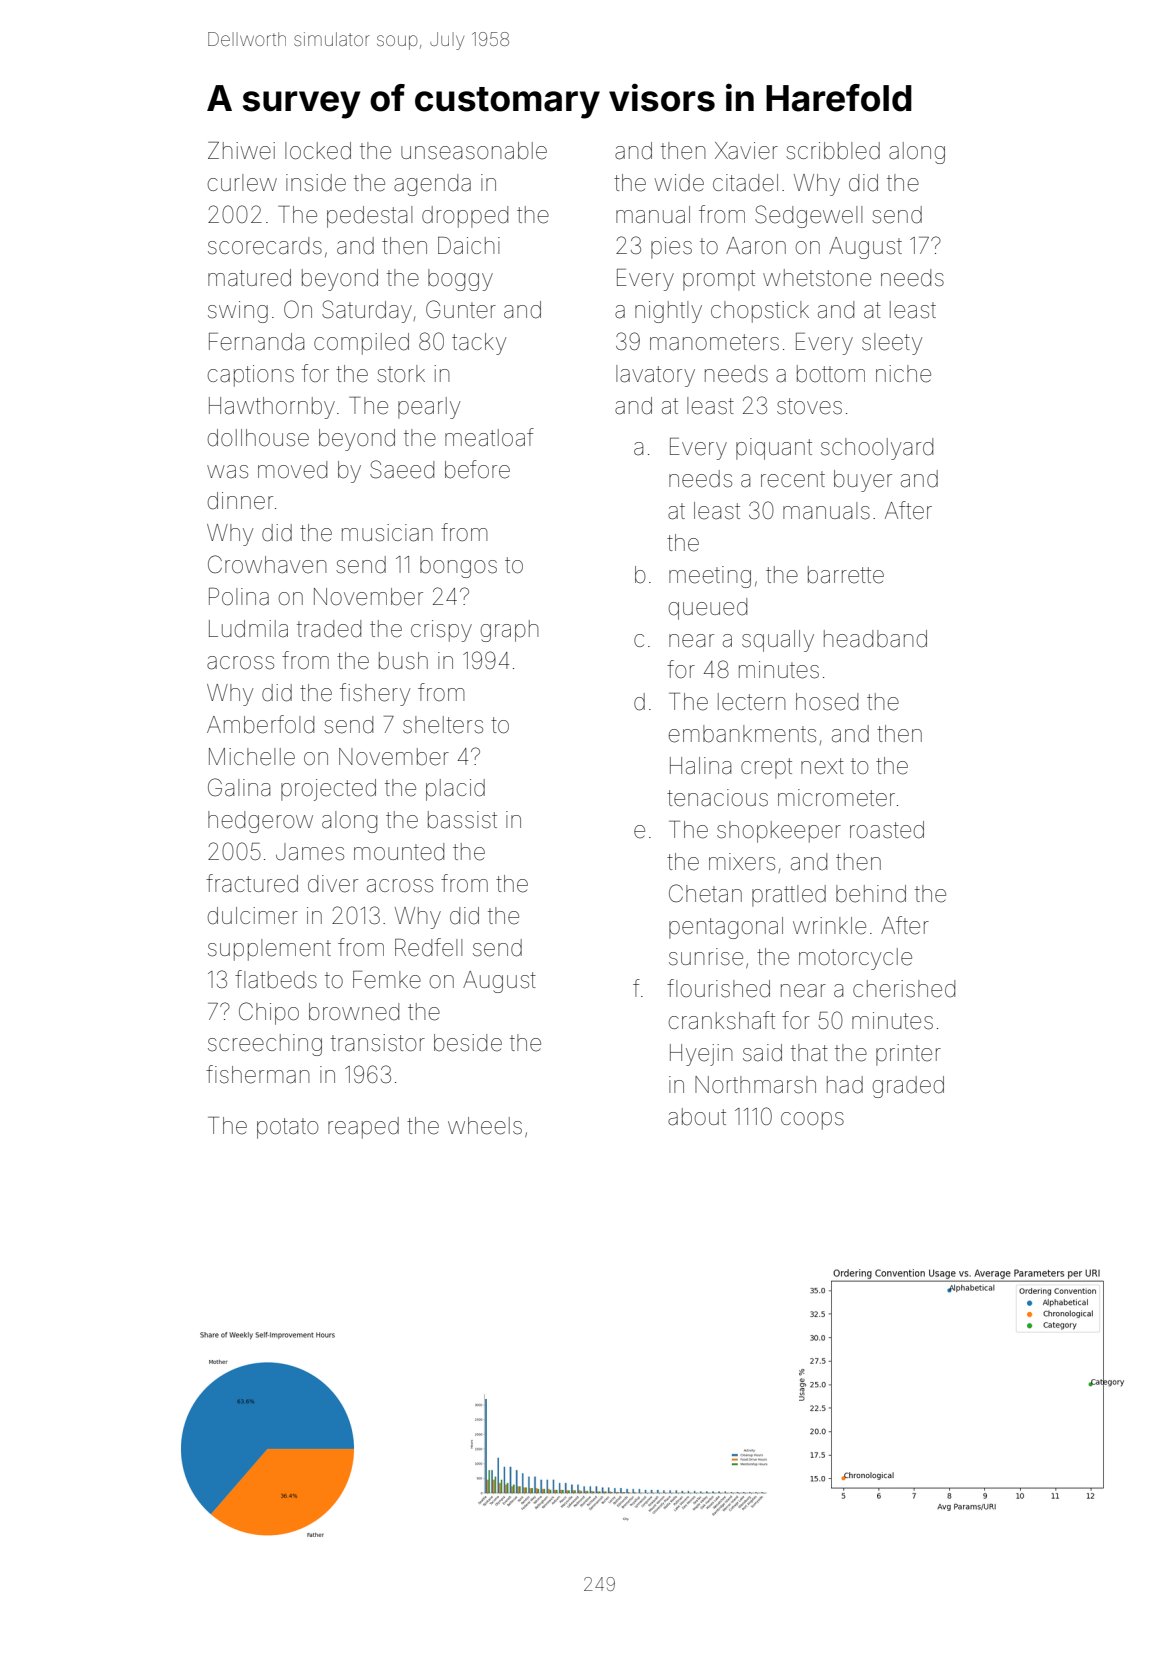 Image resolution: width=1165 pixels, height=1654 pixels. Describe the element at coordinates (875, 639) in the page. I see `headband` at that location.
